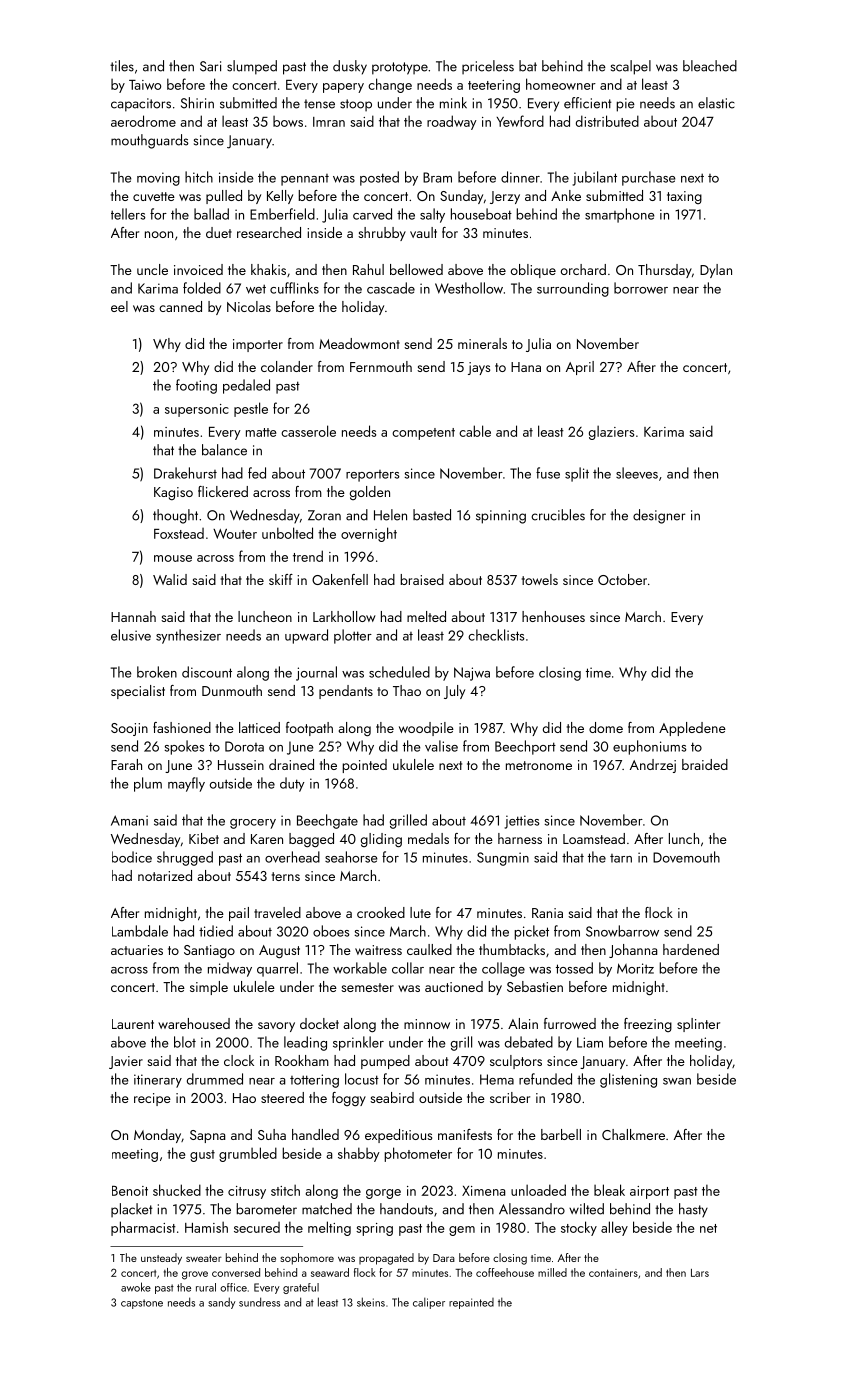 This page has height=1400, width=849. What do you see at coordinates (631, 67) in the page?
I see `scalpel` at bounding box center [631, 67].
